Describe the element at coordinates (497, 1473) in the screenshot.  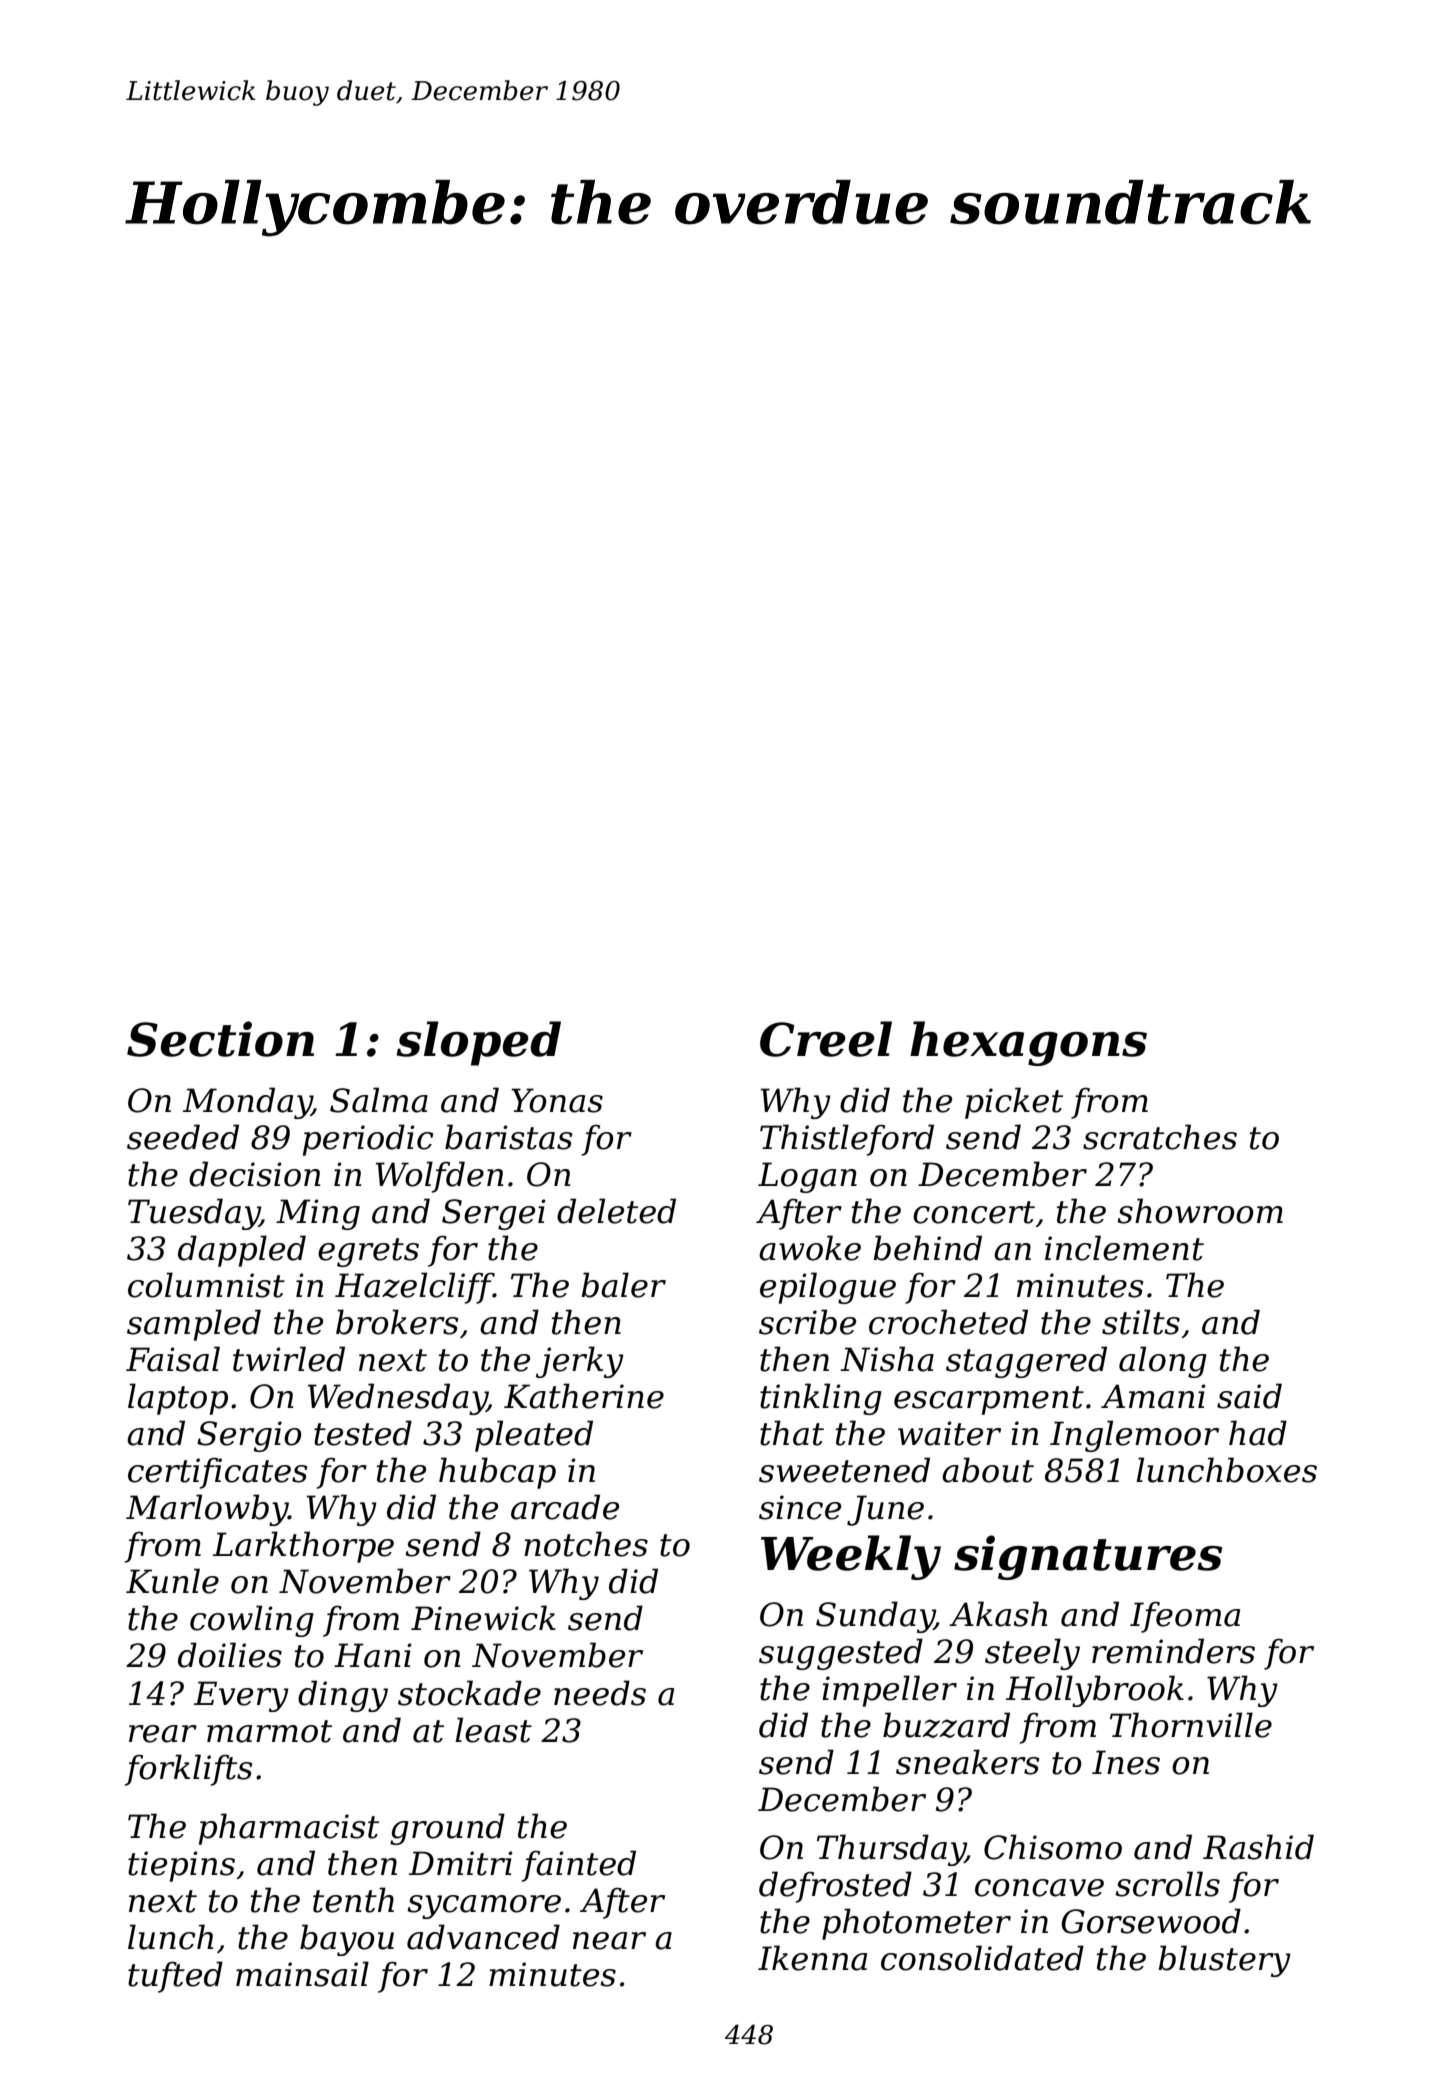
I see `hubcap` at that location.
